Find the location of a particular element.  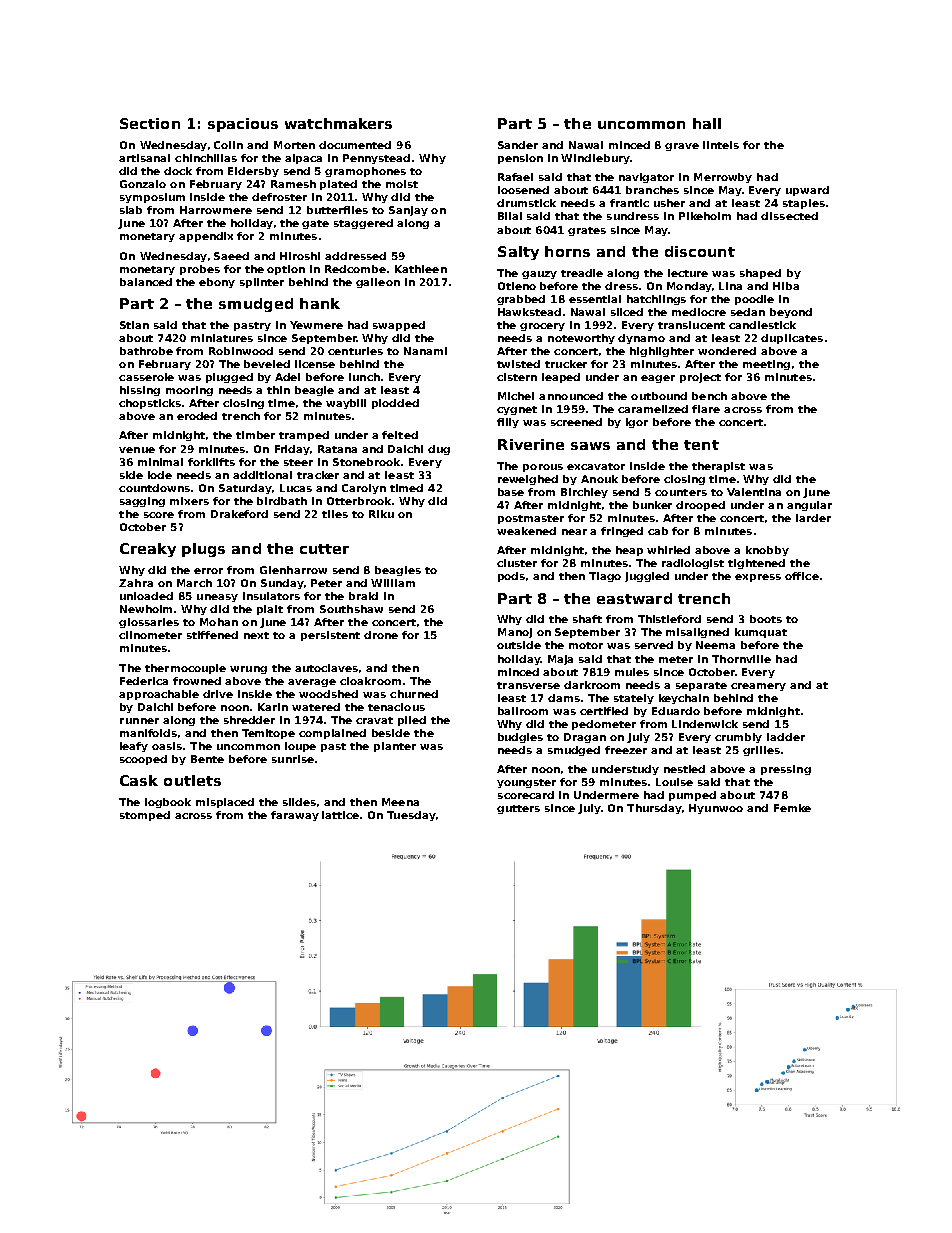

Lina is located at coordinates (730, 286).
